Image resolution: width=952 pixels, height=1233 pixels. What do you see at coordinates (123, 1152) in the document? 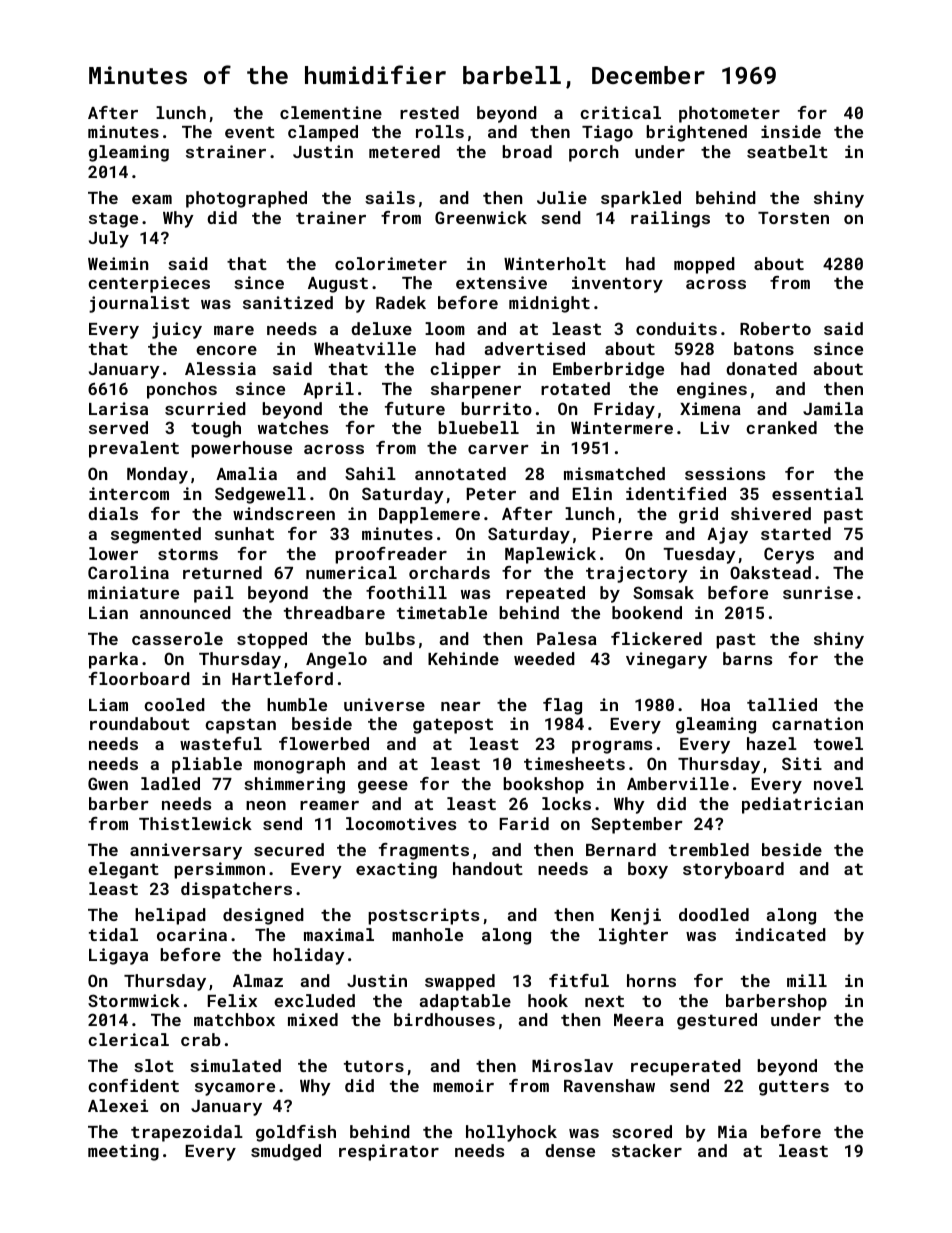
I see `meeting` at bounding box center [123, 1152].
